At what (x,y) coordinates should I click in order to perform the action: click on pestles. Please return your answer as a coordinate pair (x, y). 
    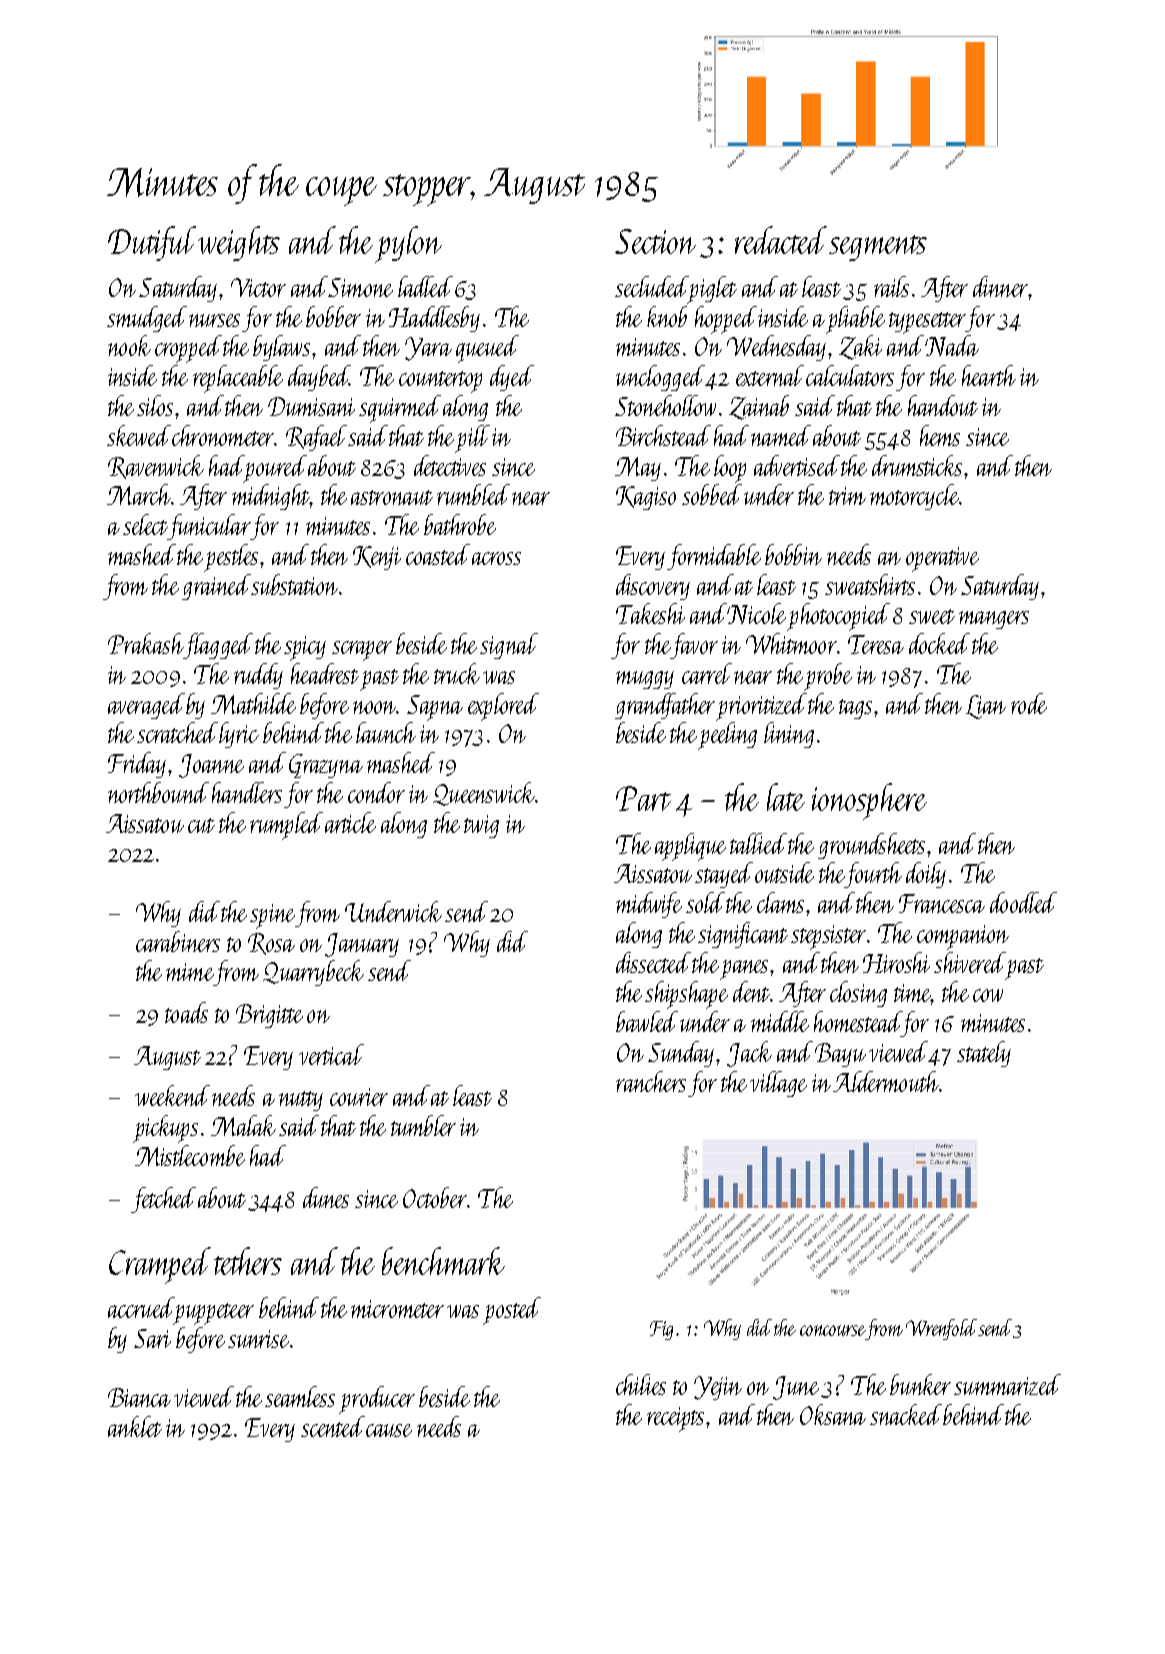
    Looking at the image, I should click on (231, 558).
